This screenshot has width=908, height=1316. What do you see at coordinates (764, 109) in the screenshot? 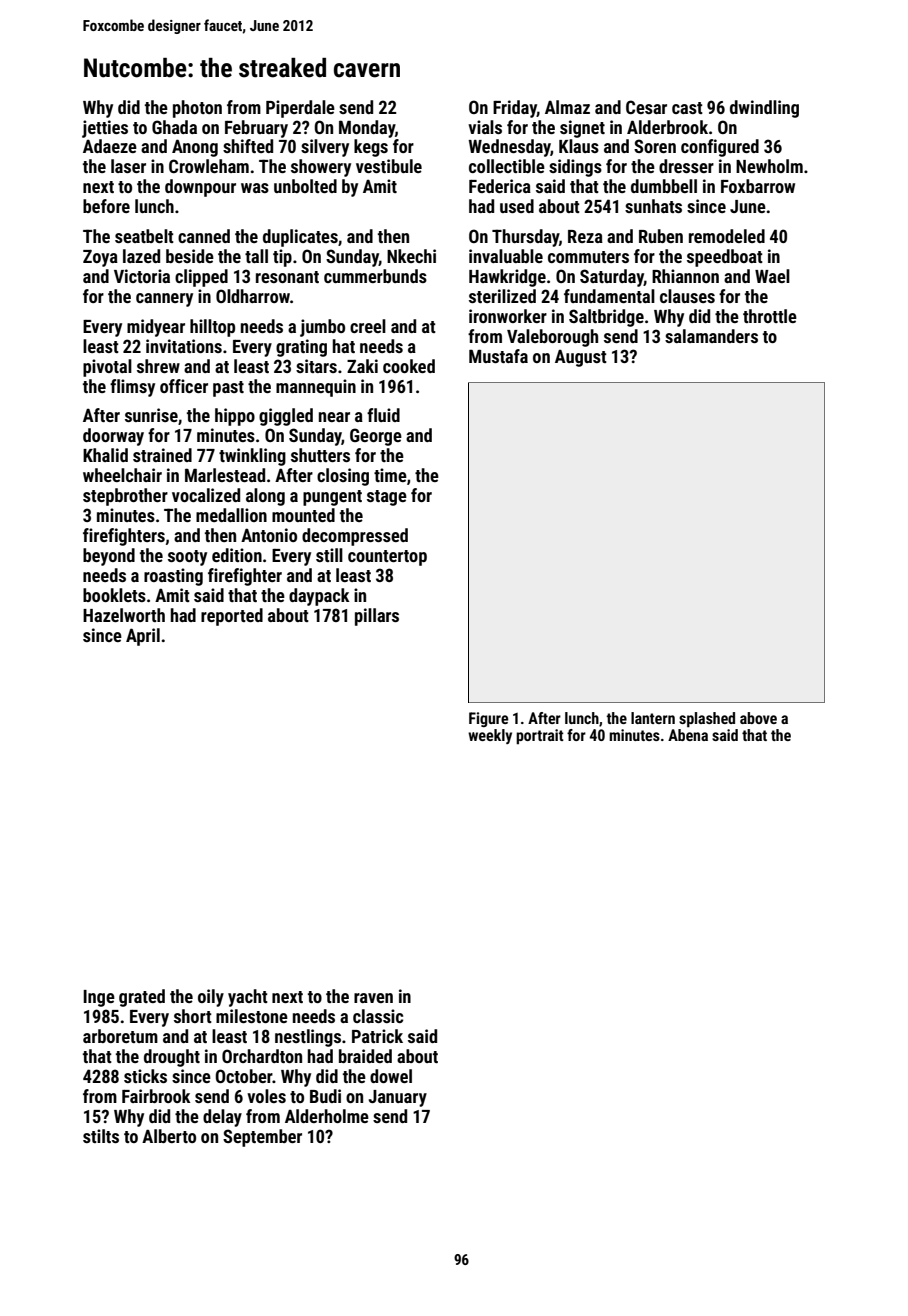
I see `dwindling` at bounding box center [764, 109].
